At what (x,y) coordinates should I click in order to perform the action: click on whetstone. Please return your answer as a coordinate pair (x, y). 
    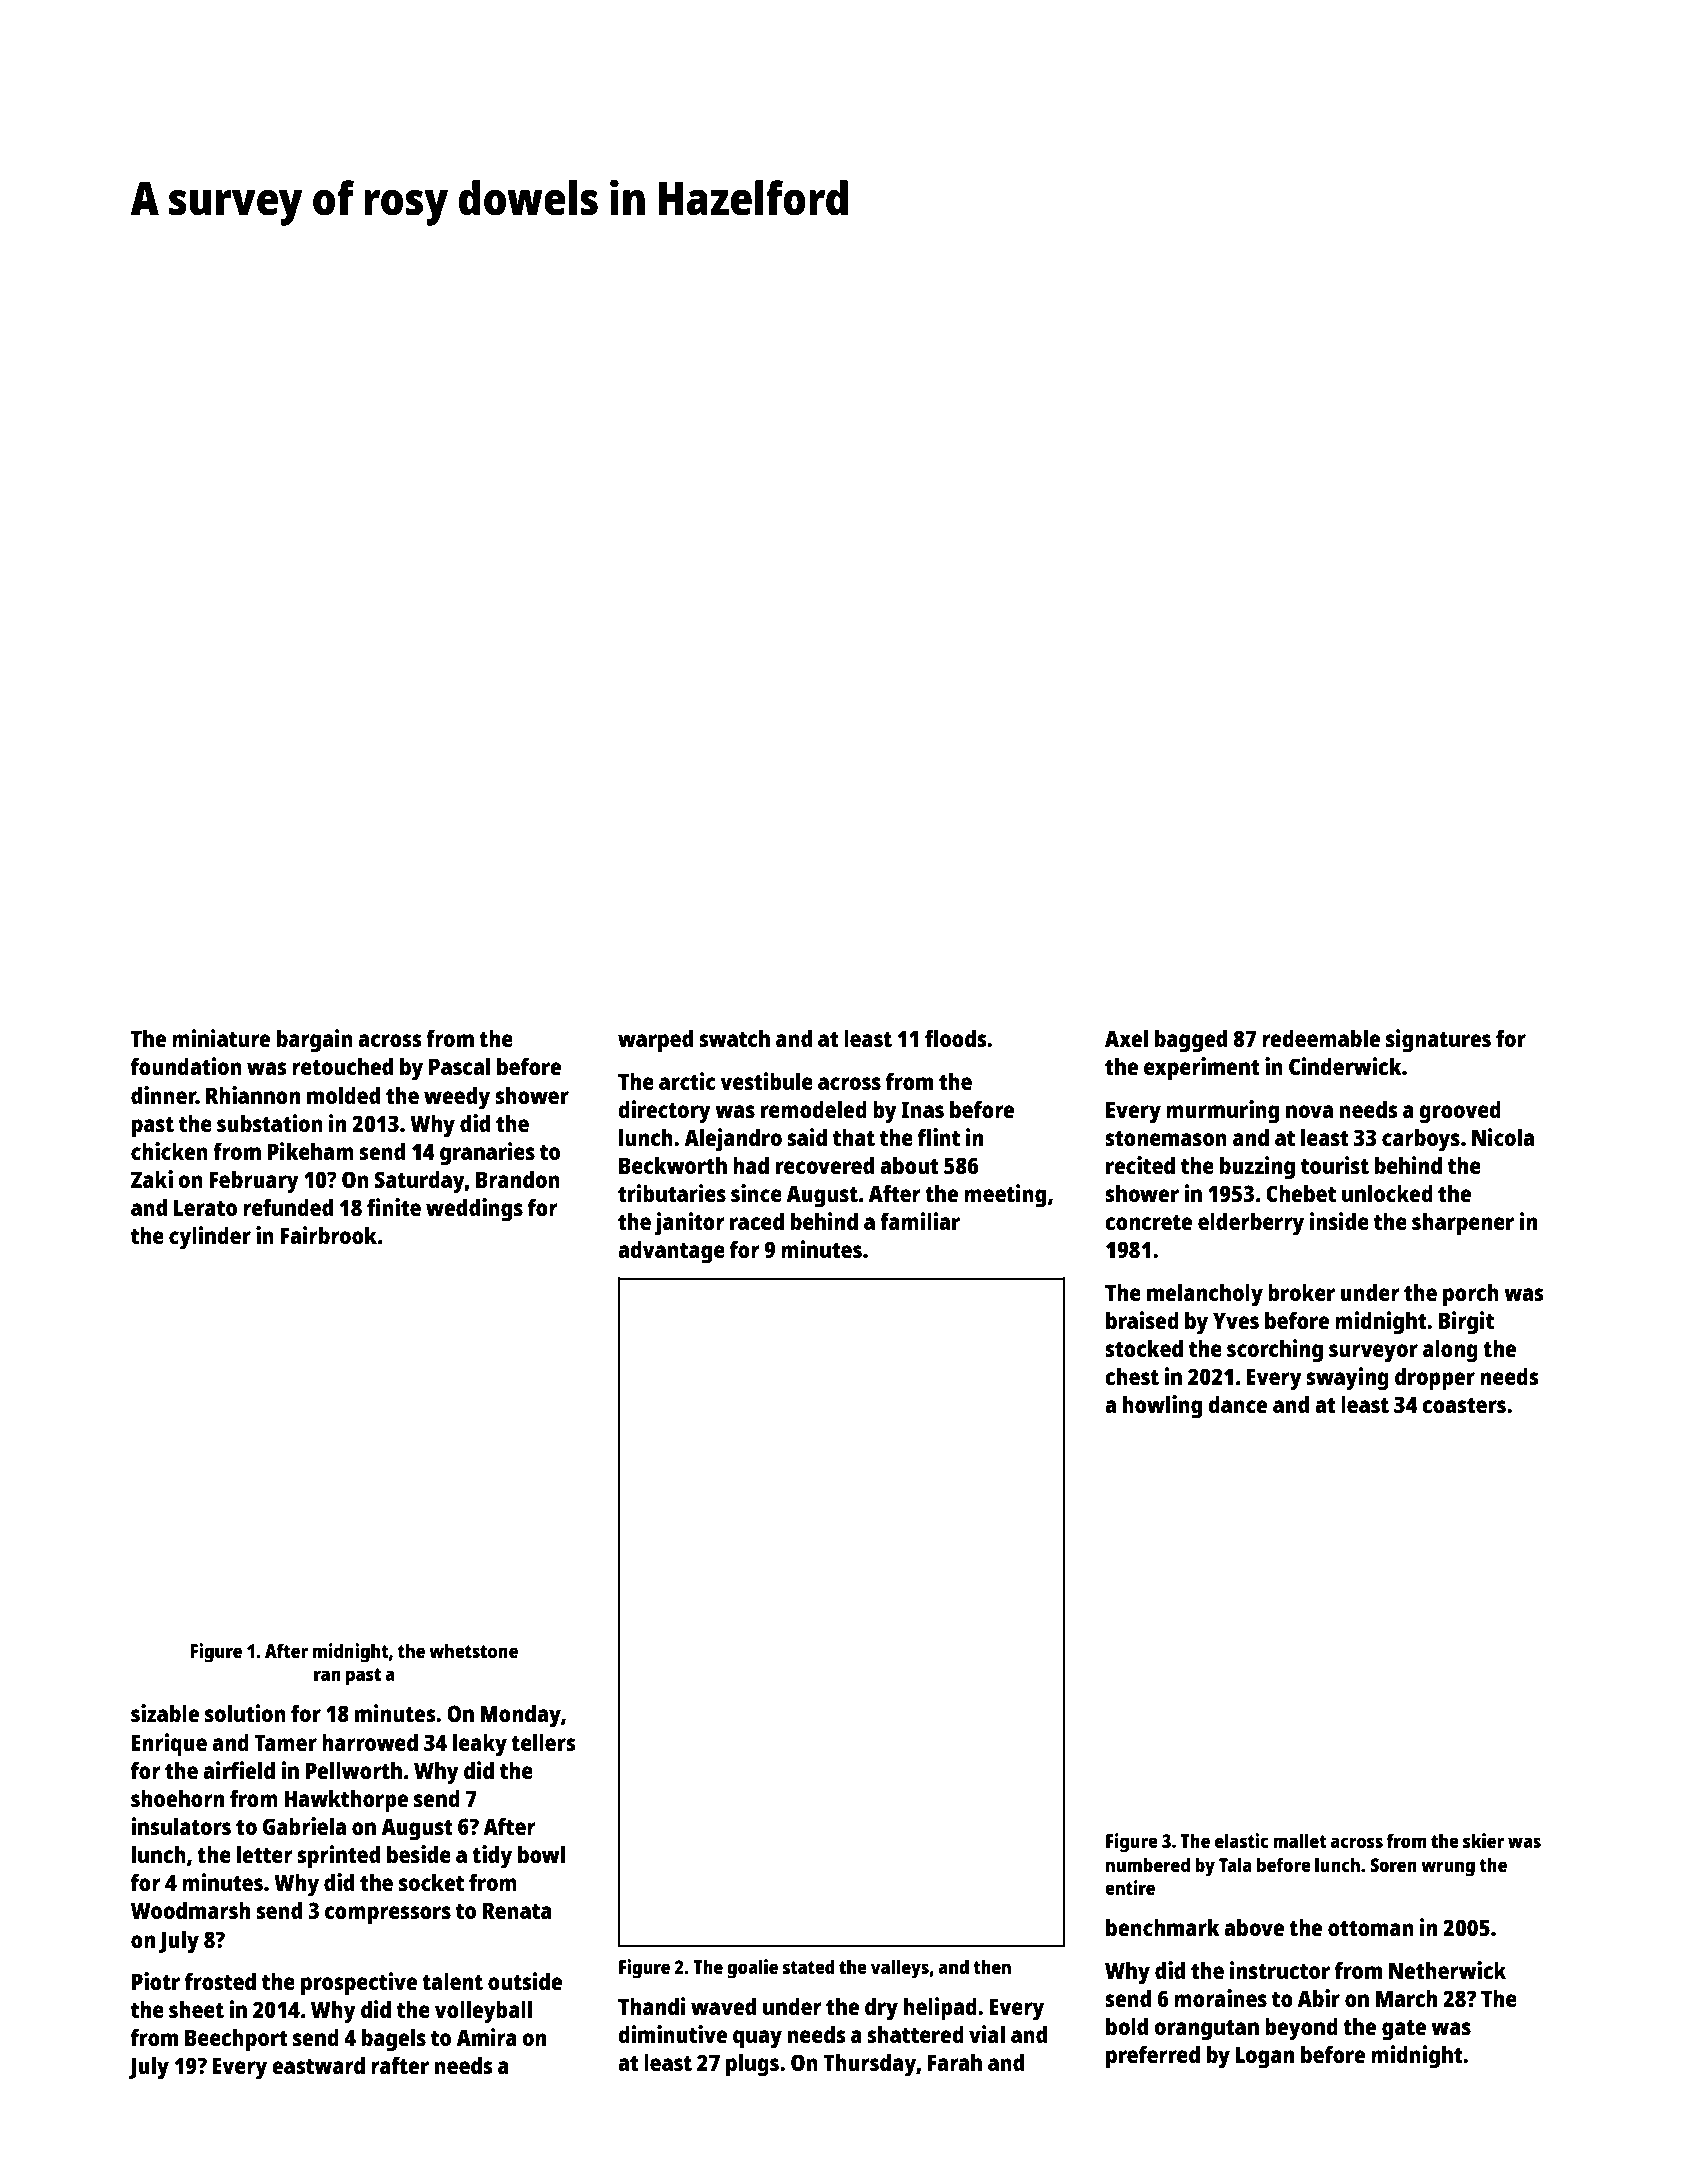
    Looking at the image, I should click on (473, 1650).
